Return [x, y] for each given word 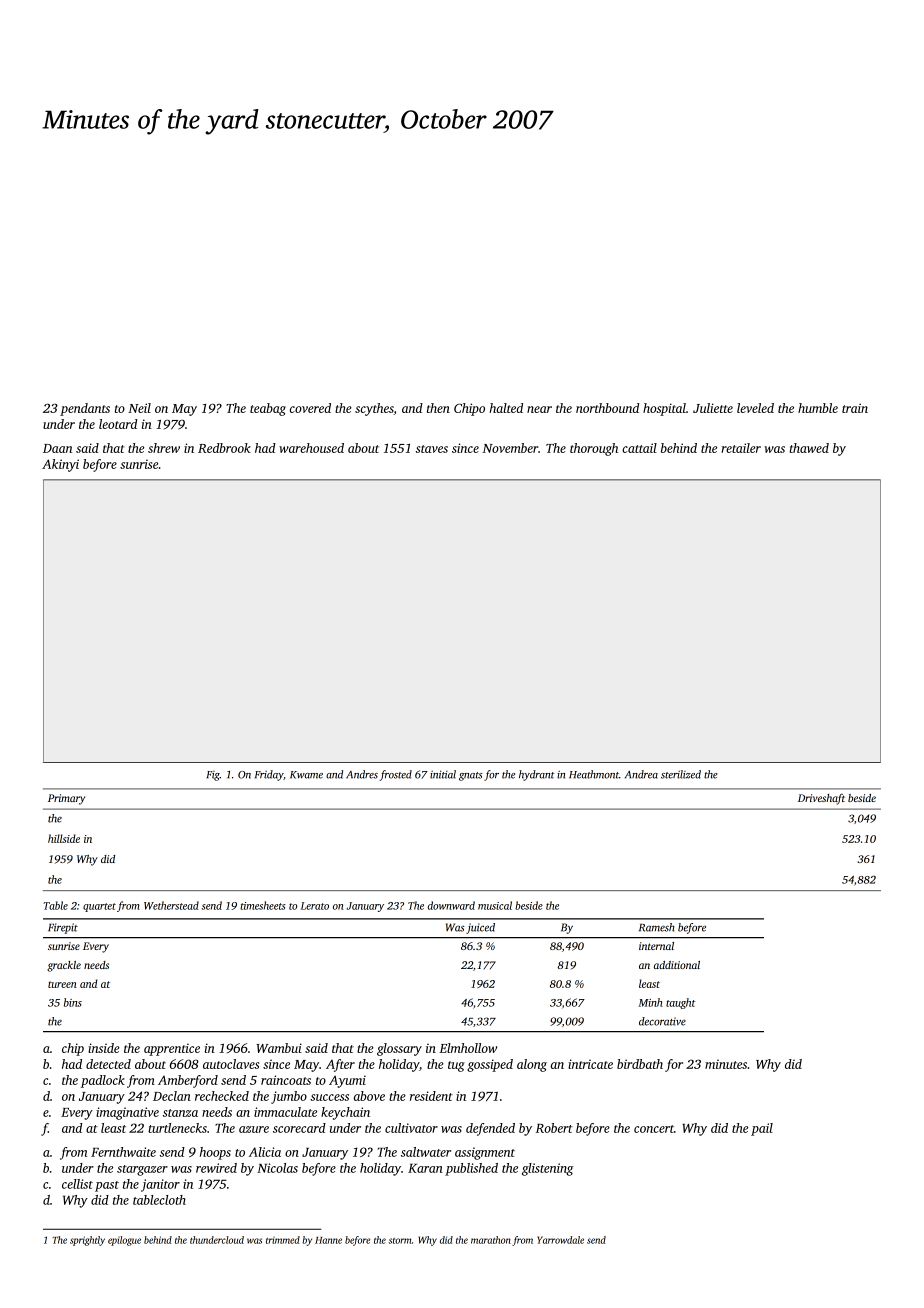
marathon [491, 1240]
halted [506, 408]
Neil [139, 408]
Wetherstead [171, 905]
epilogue [124, 1241]
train [855, 408]
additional [677, 965]
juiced [480, 928]
